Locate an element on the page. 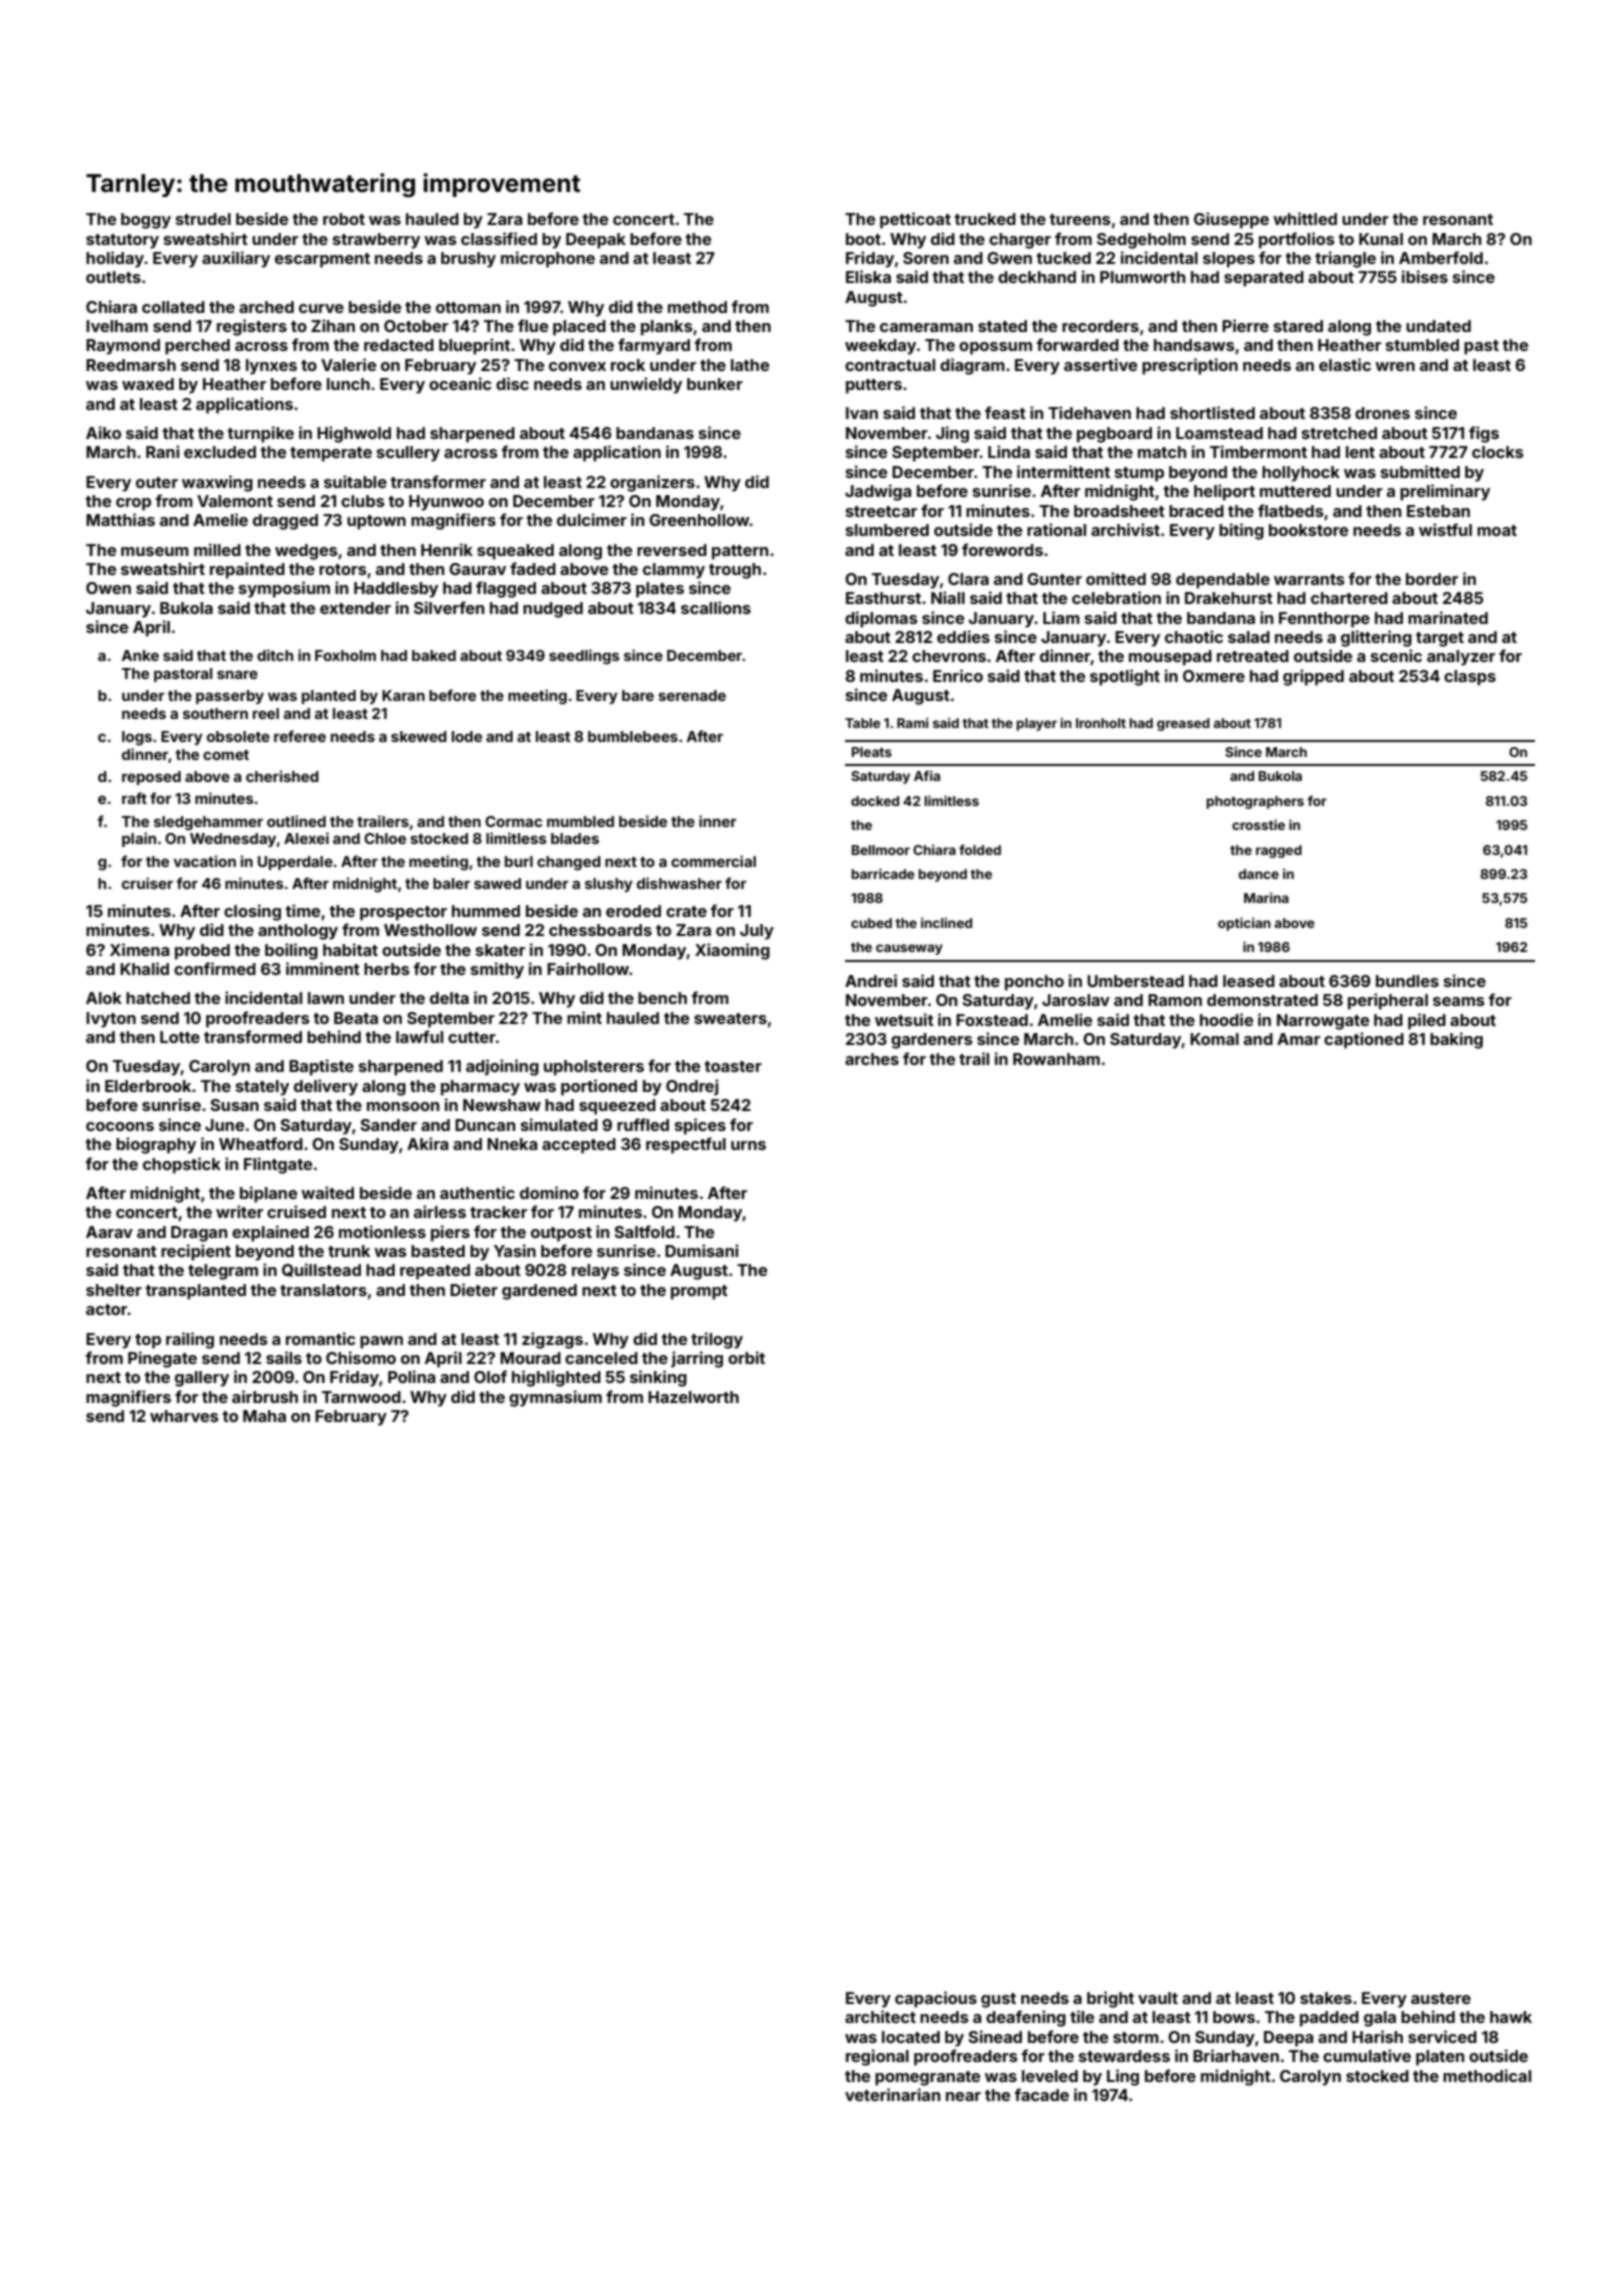  platen is located at coordinates (1440, 2058).
